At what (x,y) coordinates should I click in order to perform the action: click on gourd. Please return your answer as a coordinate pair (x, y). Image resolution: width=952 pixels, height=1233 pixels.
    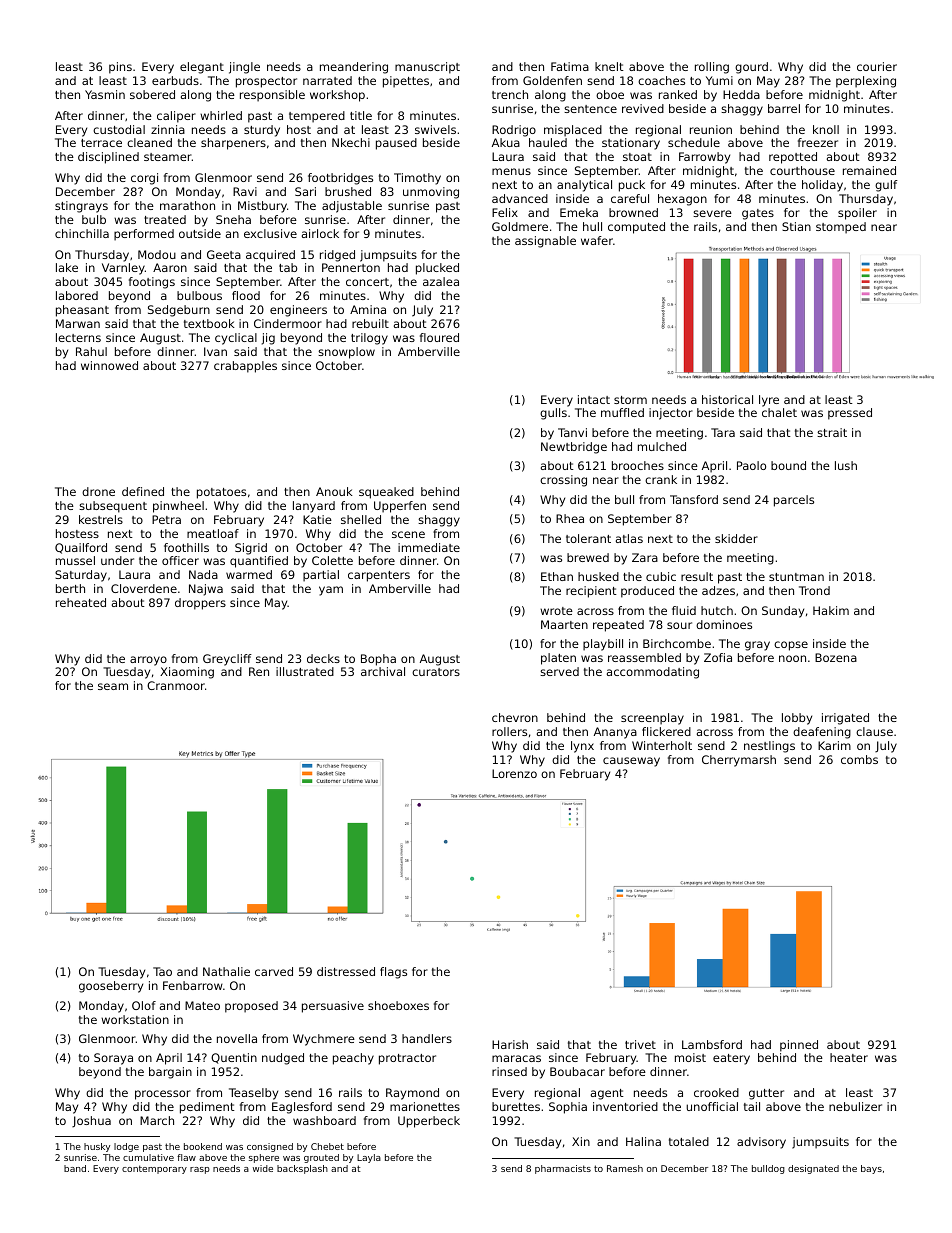
    Looking at the image, I should click on (751, 68).
